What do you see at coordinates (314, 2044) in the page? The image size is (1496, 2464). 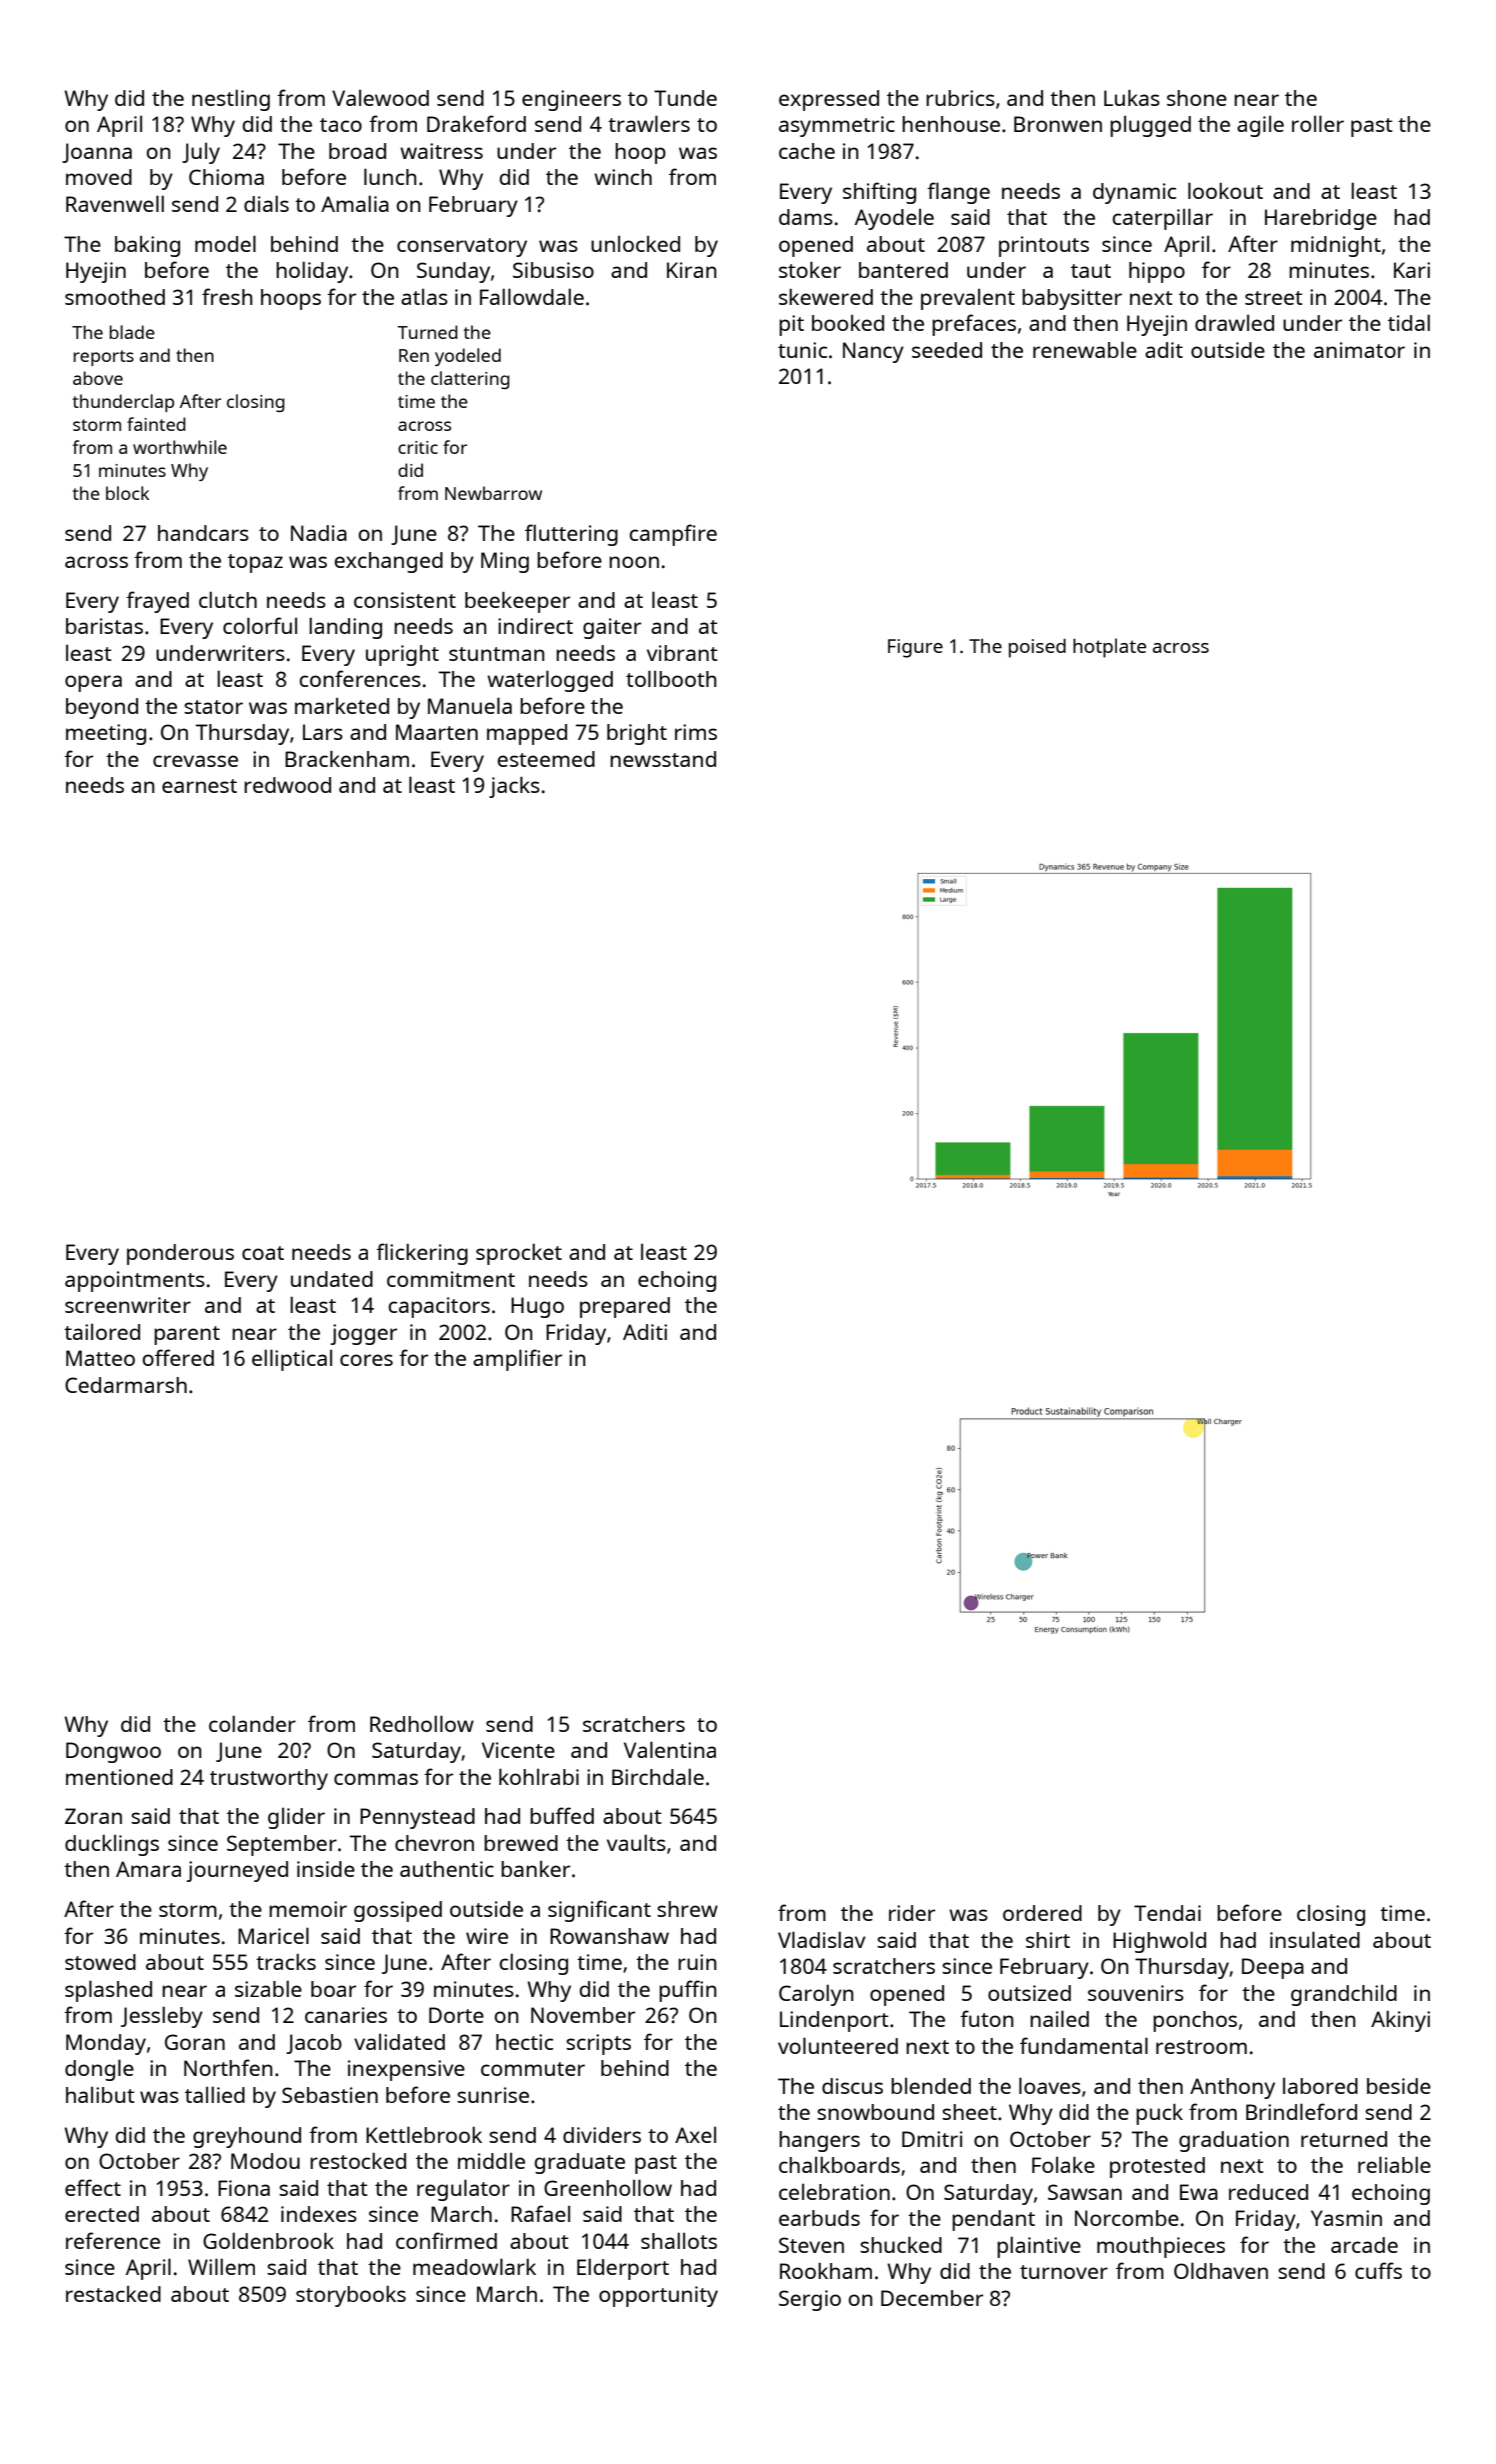 I see `Jacob` at bounding box center [314, 2044].
